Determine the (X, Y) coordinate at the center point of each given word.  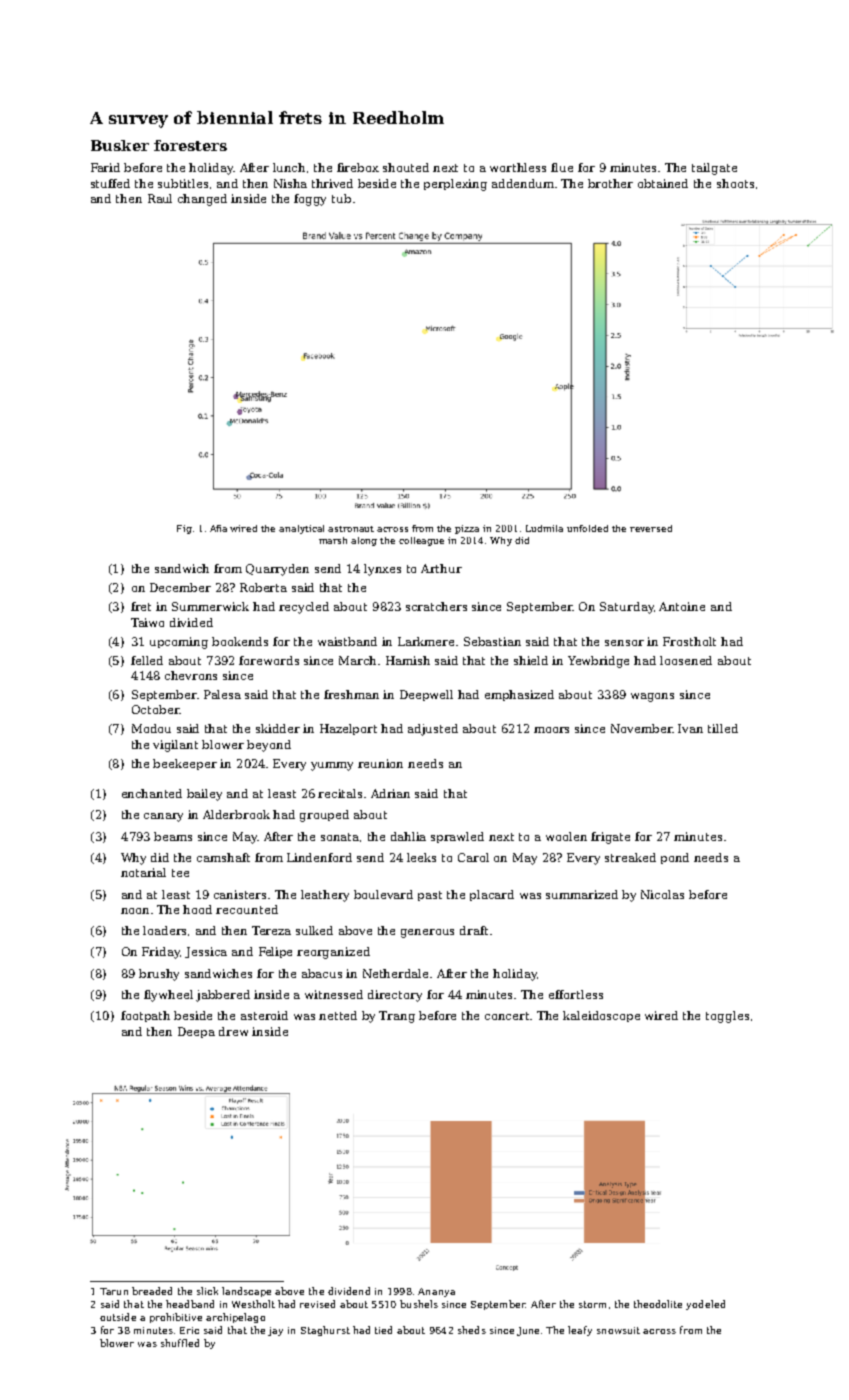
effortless (576, 994)
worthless (518, 167)
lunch (289, 167)
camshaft (223, 857)
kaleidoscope (601, 1016)
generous (427, 933)
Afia (218, 528)
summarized (582, 894)
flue (562, 167)
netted (338, 1015)
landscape (246, 1292)
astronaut (351, 529)
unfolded (587, 528)
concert (508, 1016)
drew (233, 1031)
